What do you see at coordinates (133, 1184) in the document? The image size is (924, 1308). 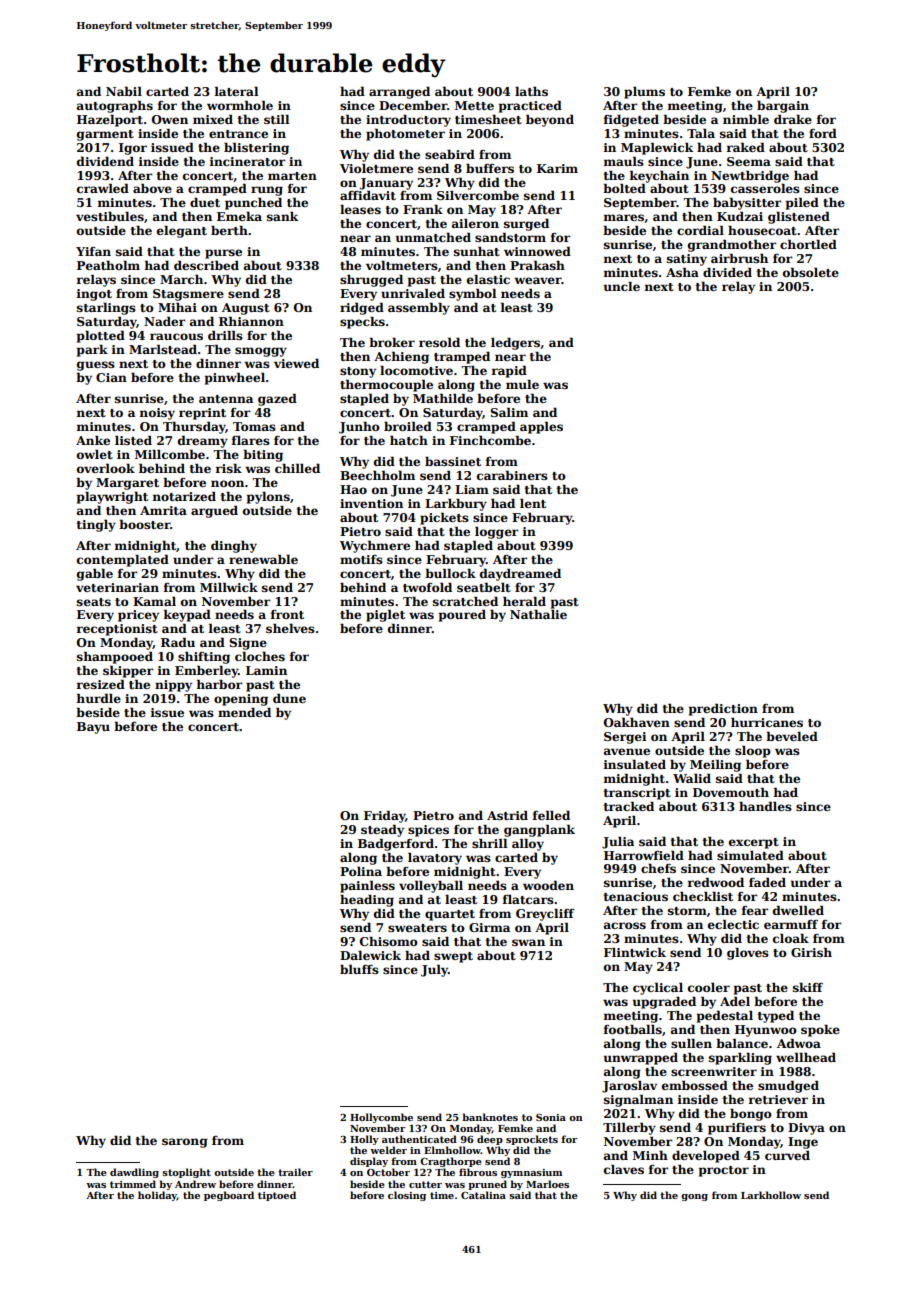 I see `trimmed` at bounding box center [133, 1184].
